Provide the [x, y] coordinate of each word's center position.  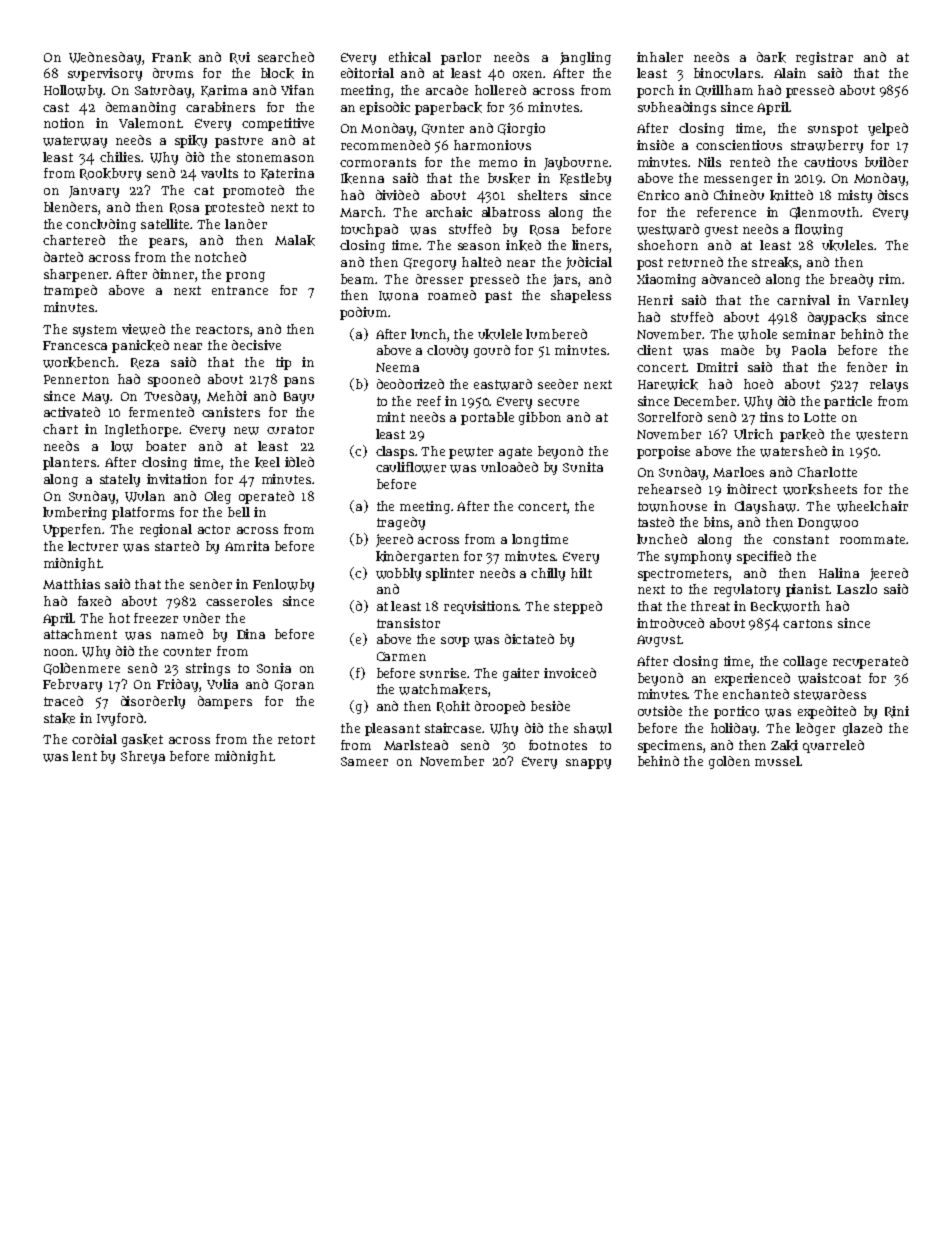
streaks [776, 263]
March [361, 212]
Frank [171, 57]
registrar [824, 58]
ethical [410, 57]
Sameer [364, 761]
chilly [548, 574]
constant [801, 539]
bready [851, 280]
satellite [166, 224]
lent [84, 756]
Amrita [247, 546]
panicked [140, 346]
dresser [439, 279]
